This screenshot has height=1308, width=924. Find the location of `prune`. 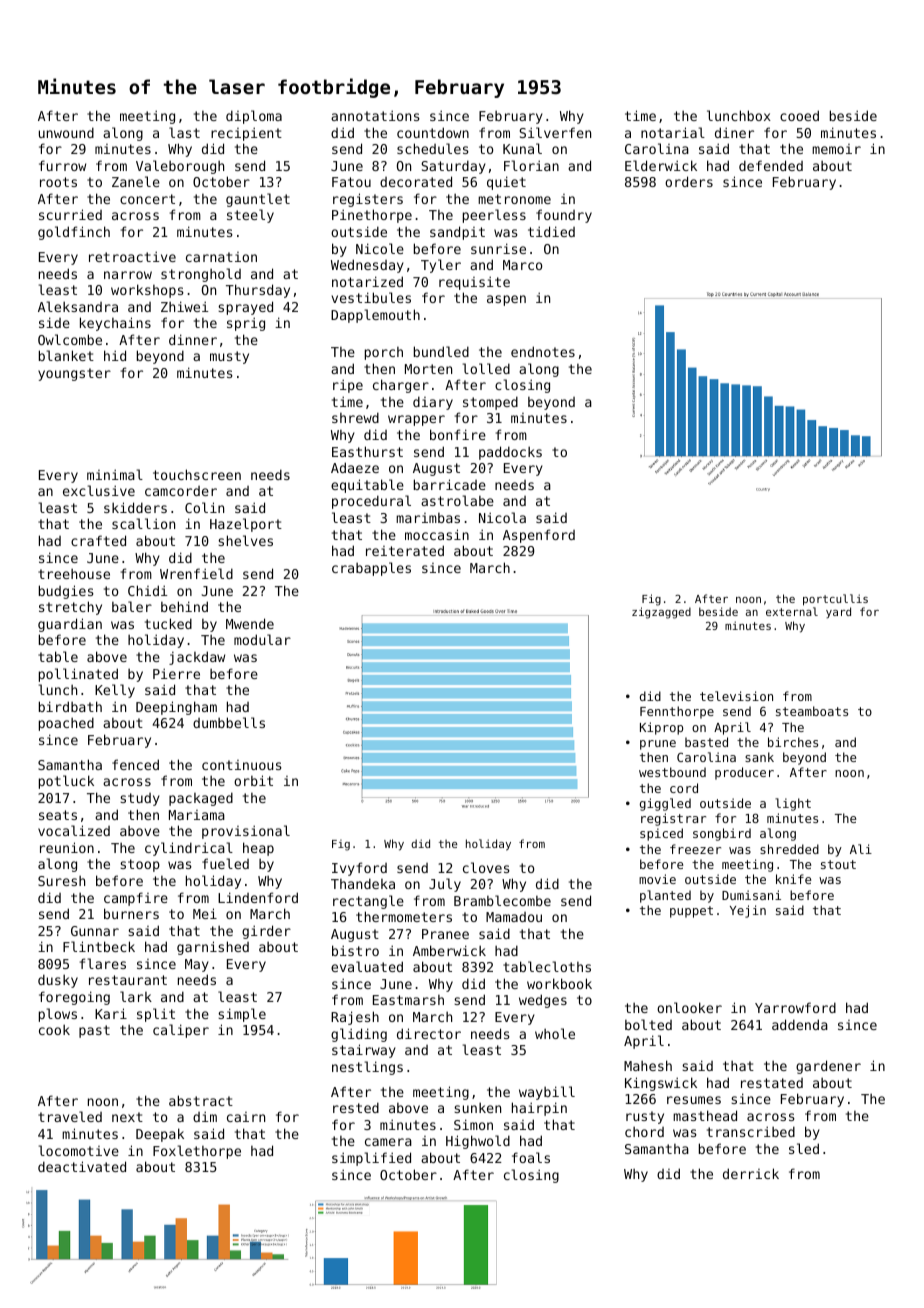

prune is located at coordinates (658, 745).
